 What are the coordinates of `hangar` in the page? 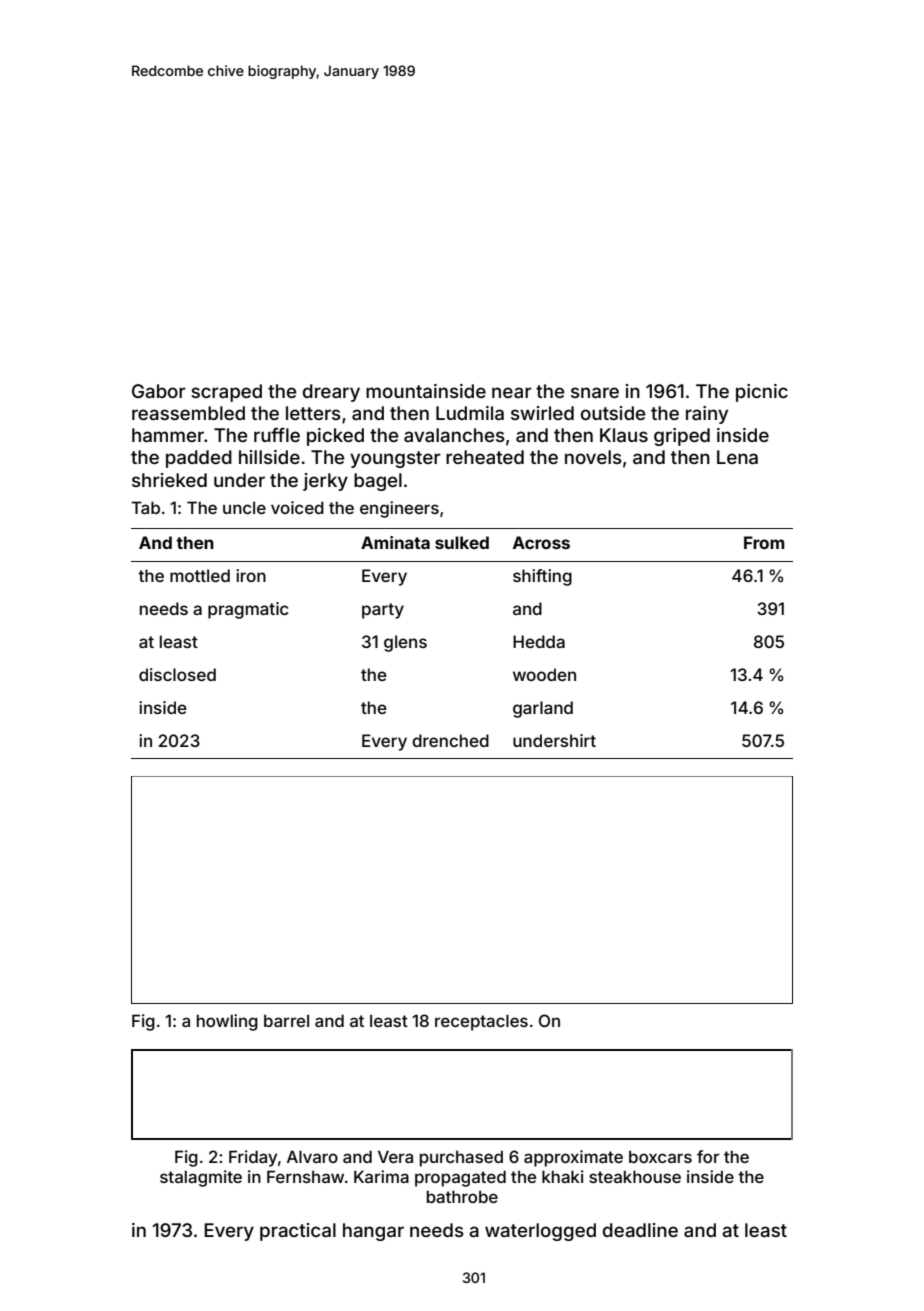 It's located at (373, 1232).
